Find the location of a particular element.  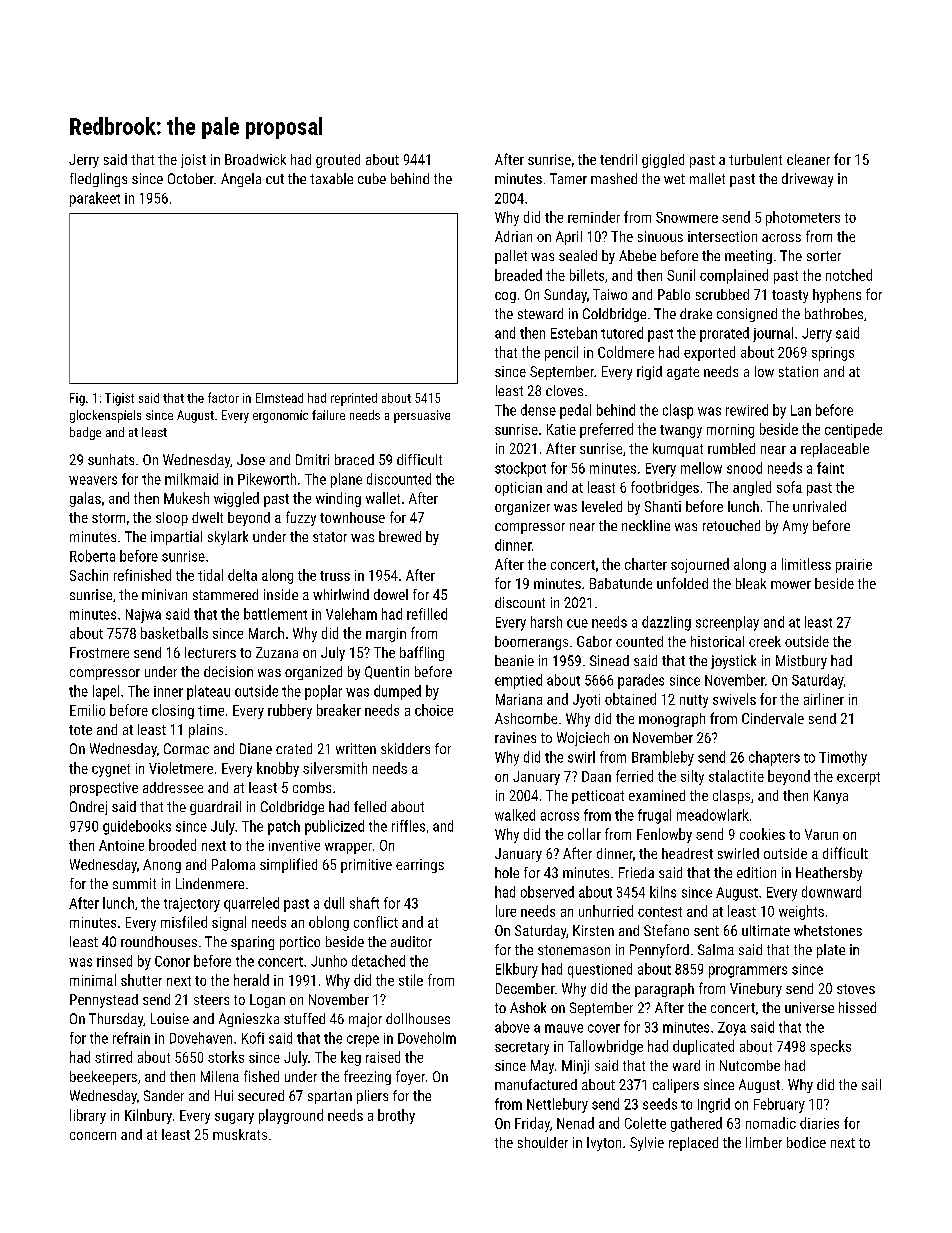

turbulent is located at coordinates (755, 159).
